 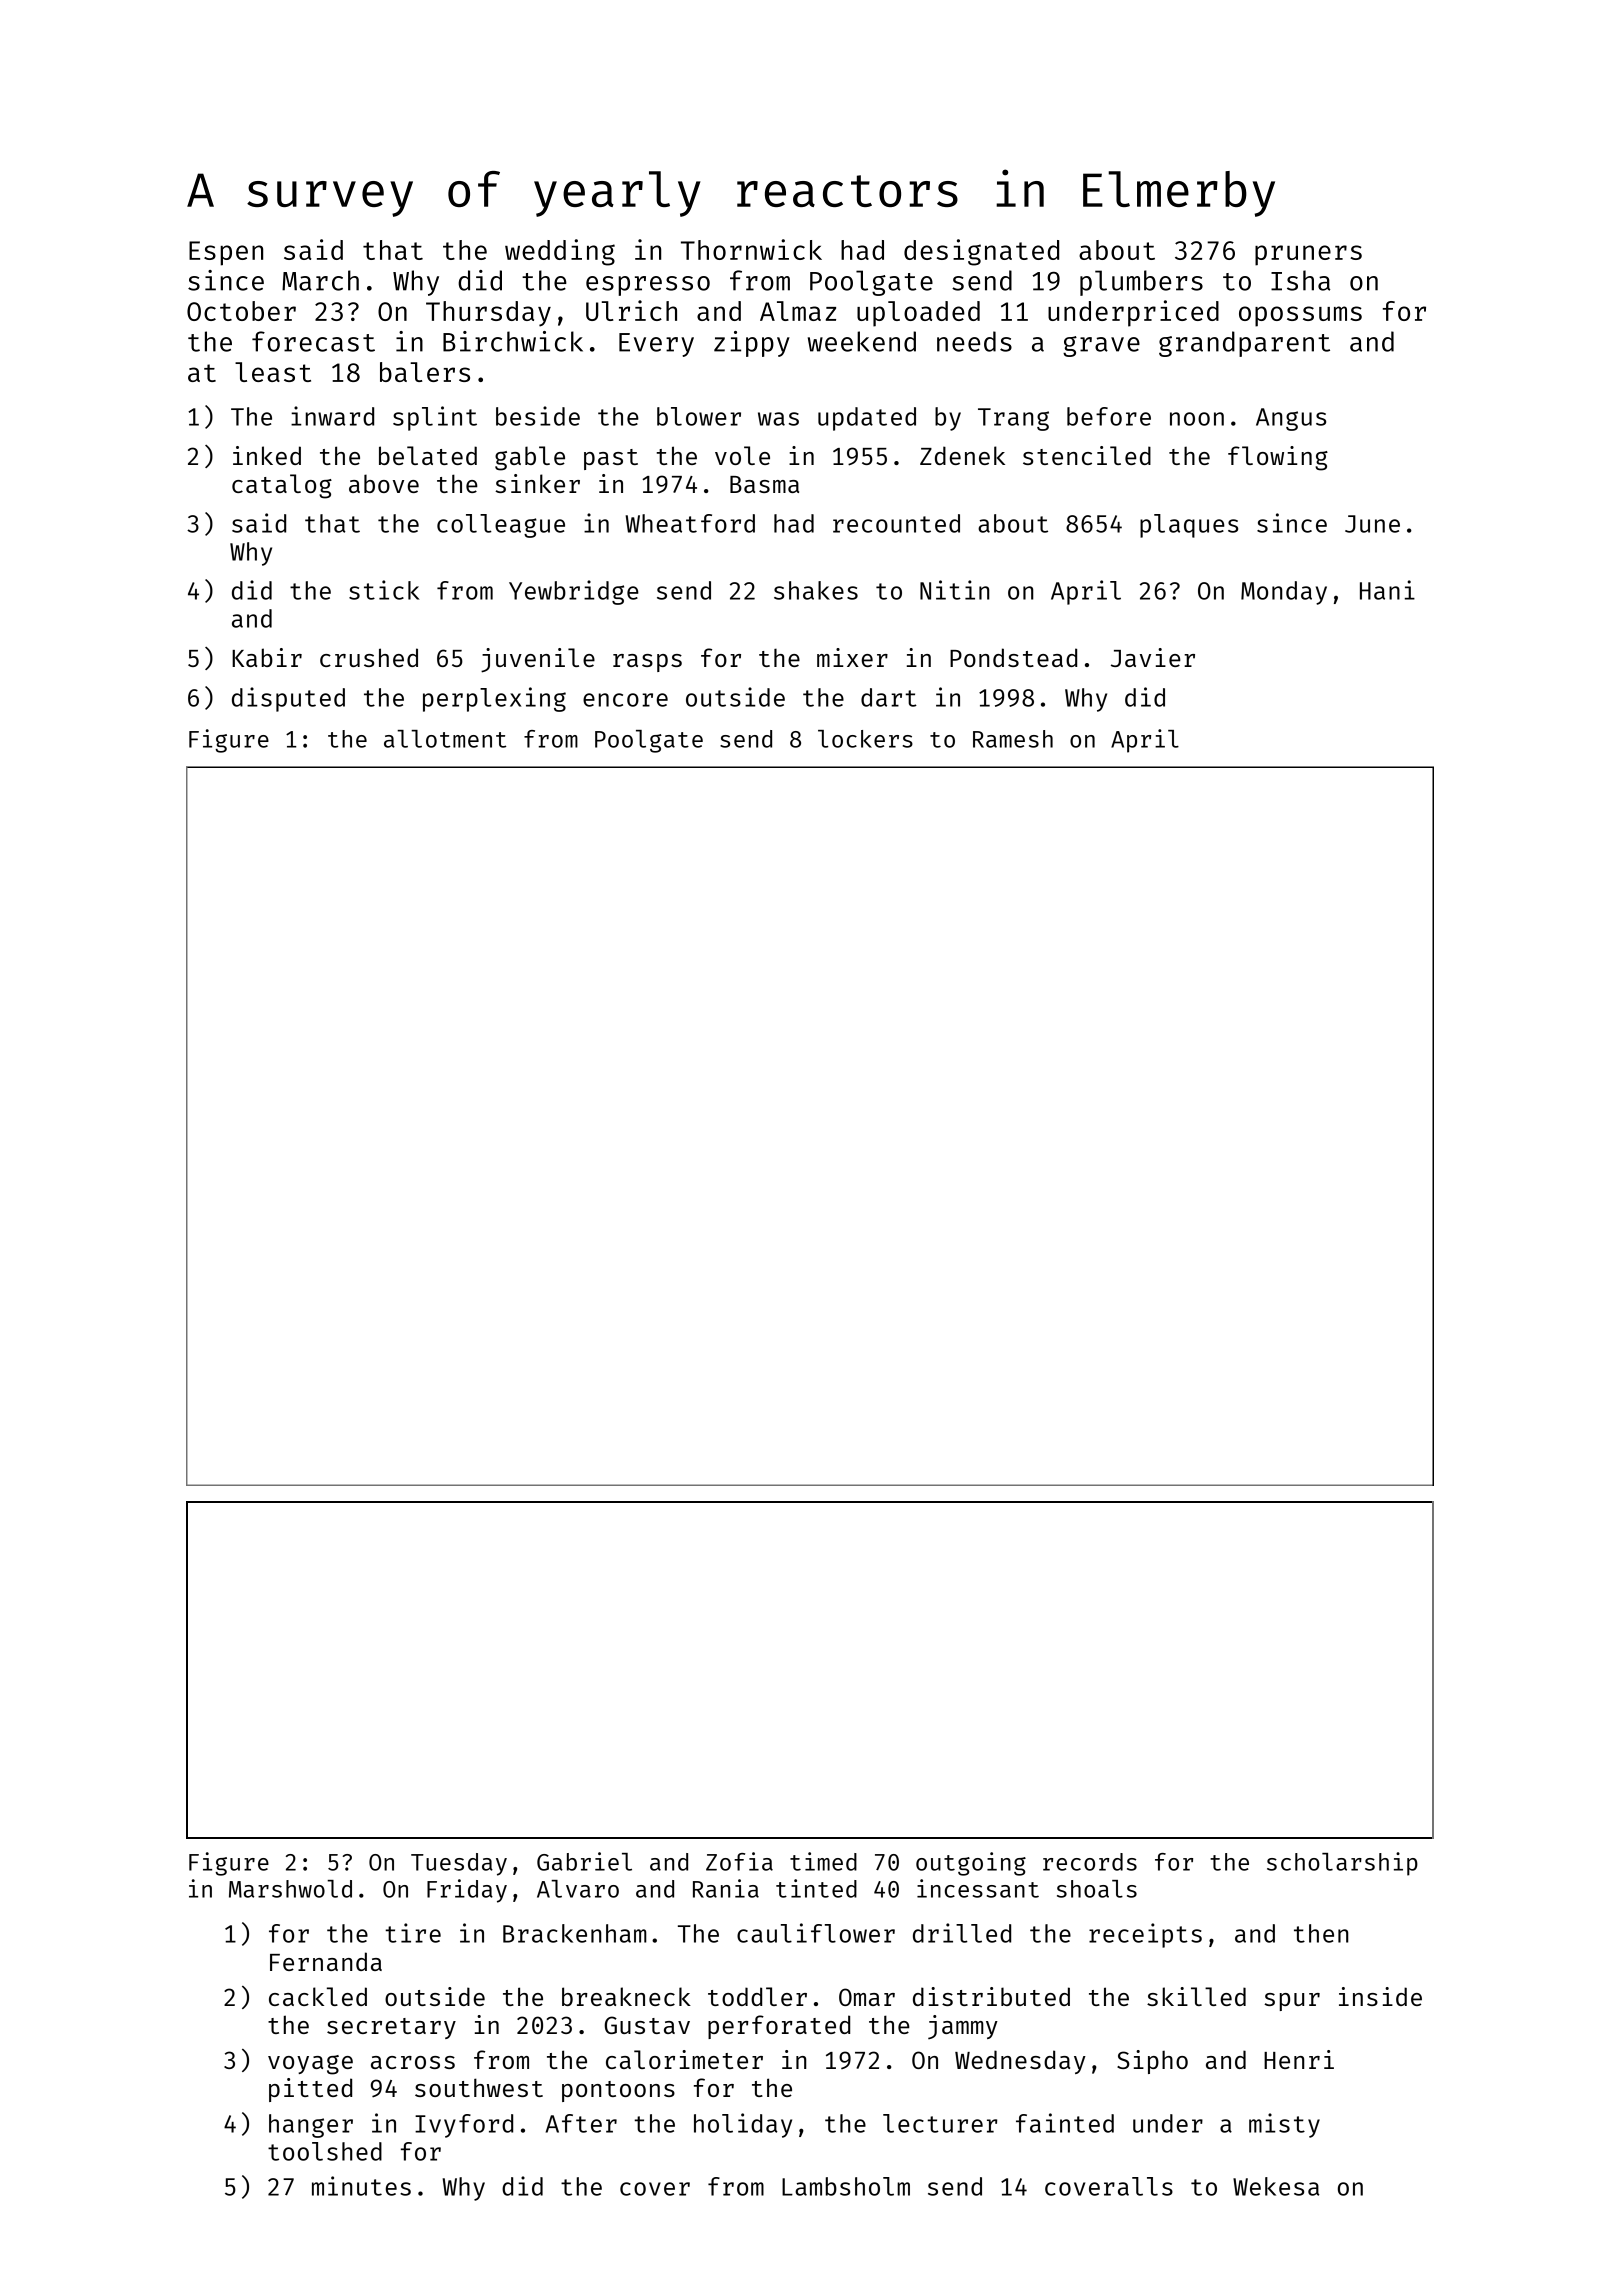 What do you see at coordinates (290, 1889) in the page?
I see `Marshwold` at bounding box center [290, 1889].
